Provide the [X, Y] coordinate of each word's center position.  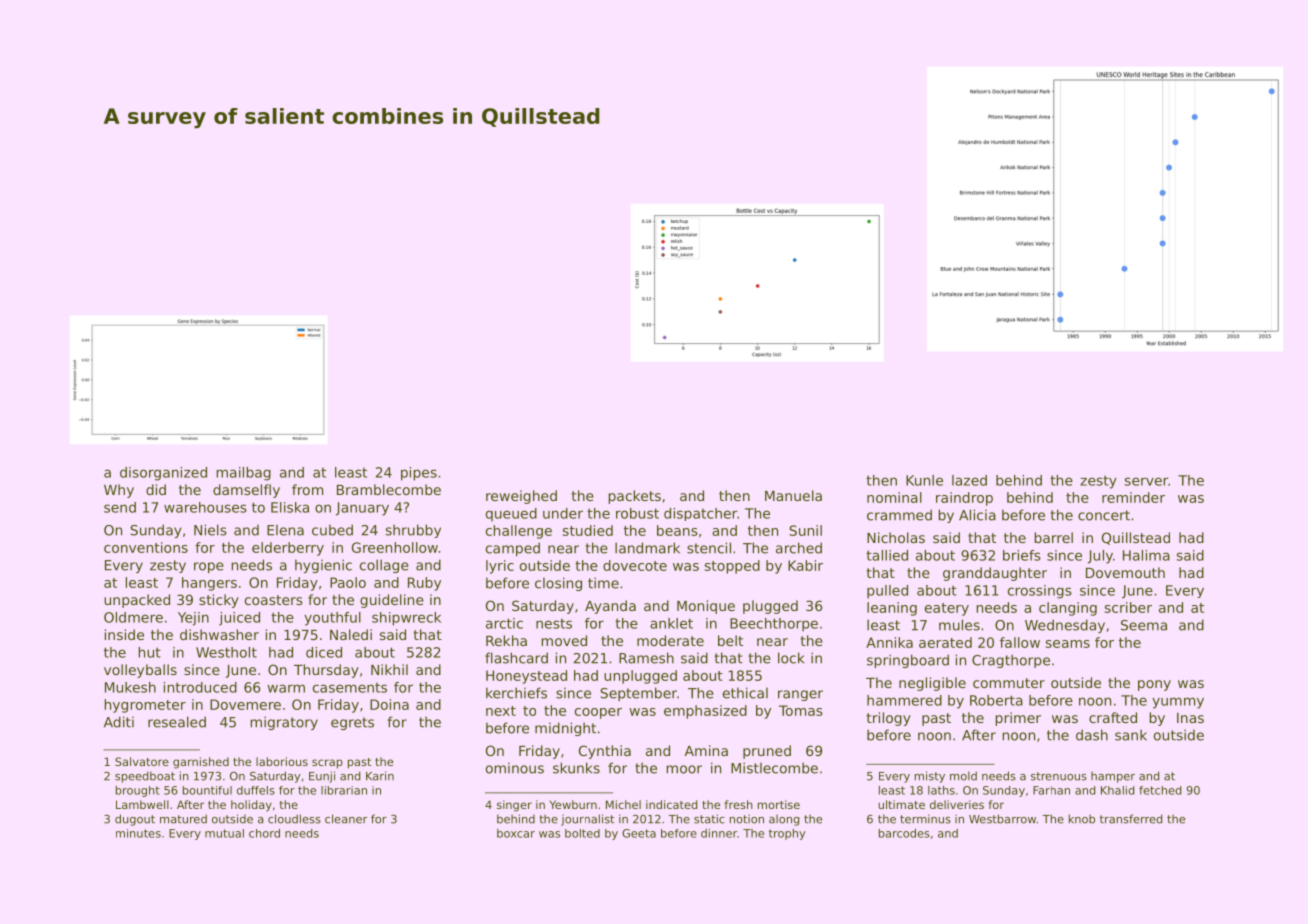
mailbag [244, 474]
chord [264, 833]
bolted [582, 833]
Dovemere [245, 704]
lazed [969, 480]
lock [791, 658]
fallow [1020, 642]
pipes [419, 474]
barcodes [904, 833]
